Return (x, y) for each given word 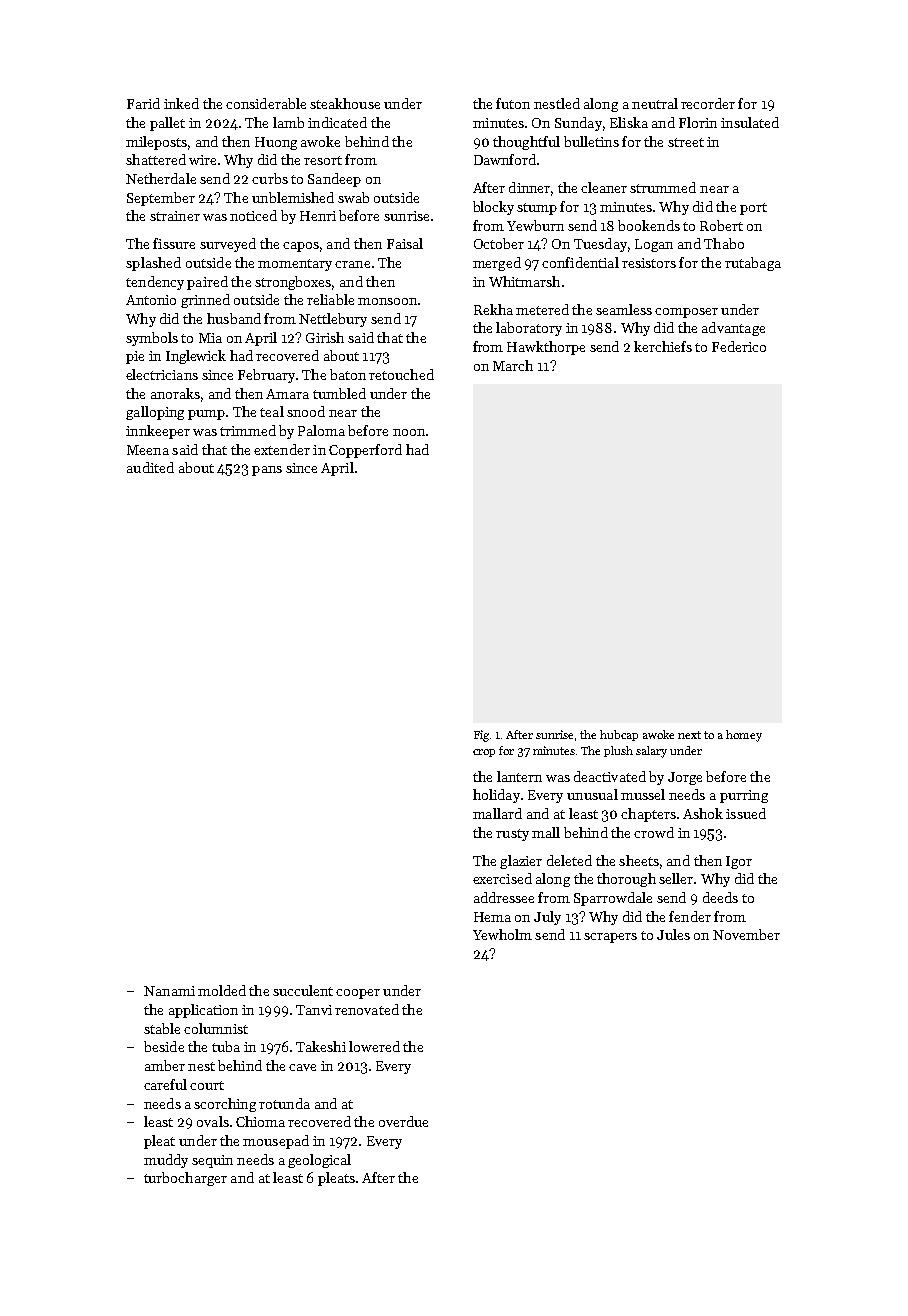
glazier (521, 862)
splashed (153, 264)
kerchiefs (663, 346)
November (746, 934)
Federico (739, 346)
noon (409, 432)
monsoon (387, 301)
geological (319, 1161)
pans (267, 471)
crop (484, 753)
